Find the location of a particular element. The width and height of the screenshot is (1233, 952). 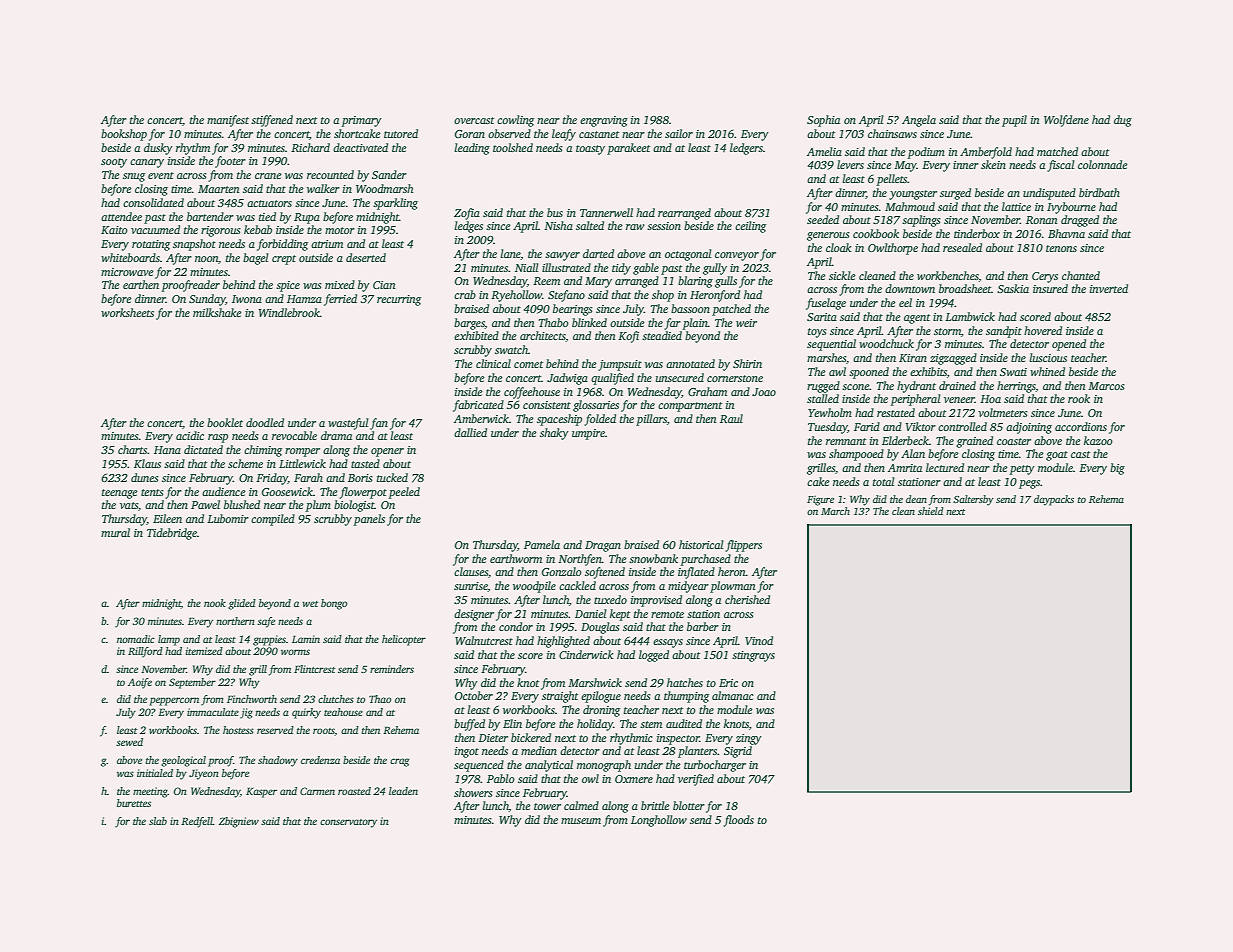

floods is located at coordinates (738, 821).
